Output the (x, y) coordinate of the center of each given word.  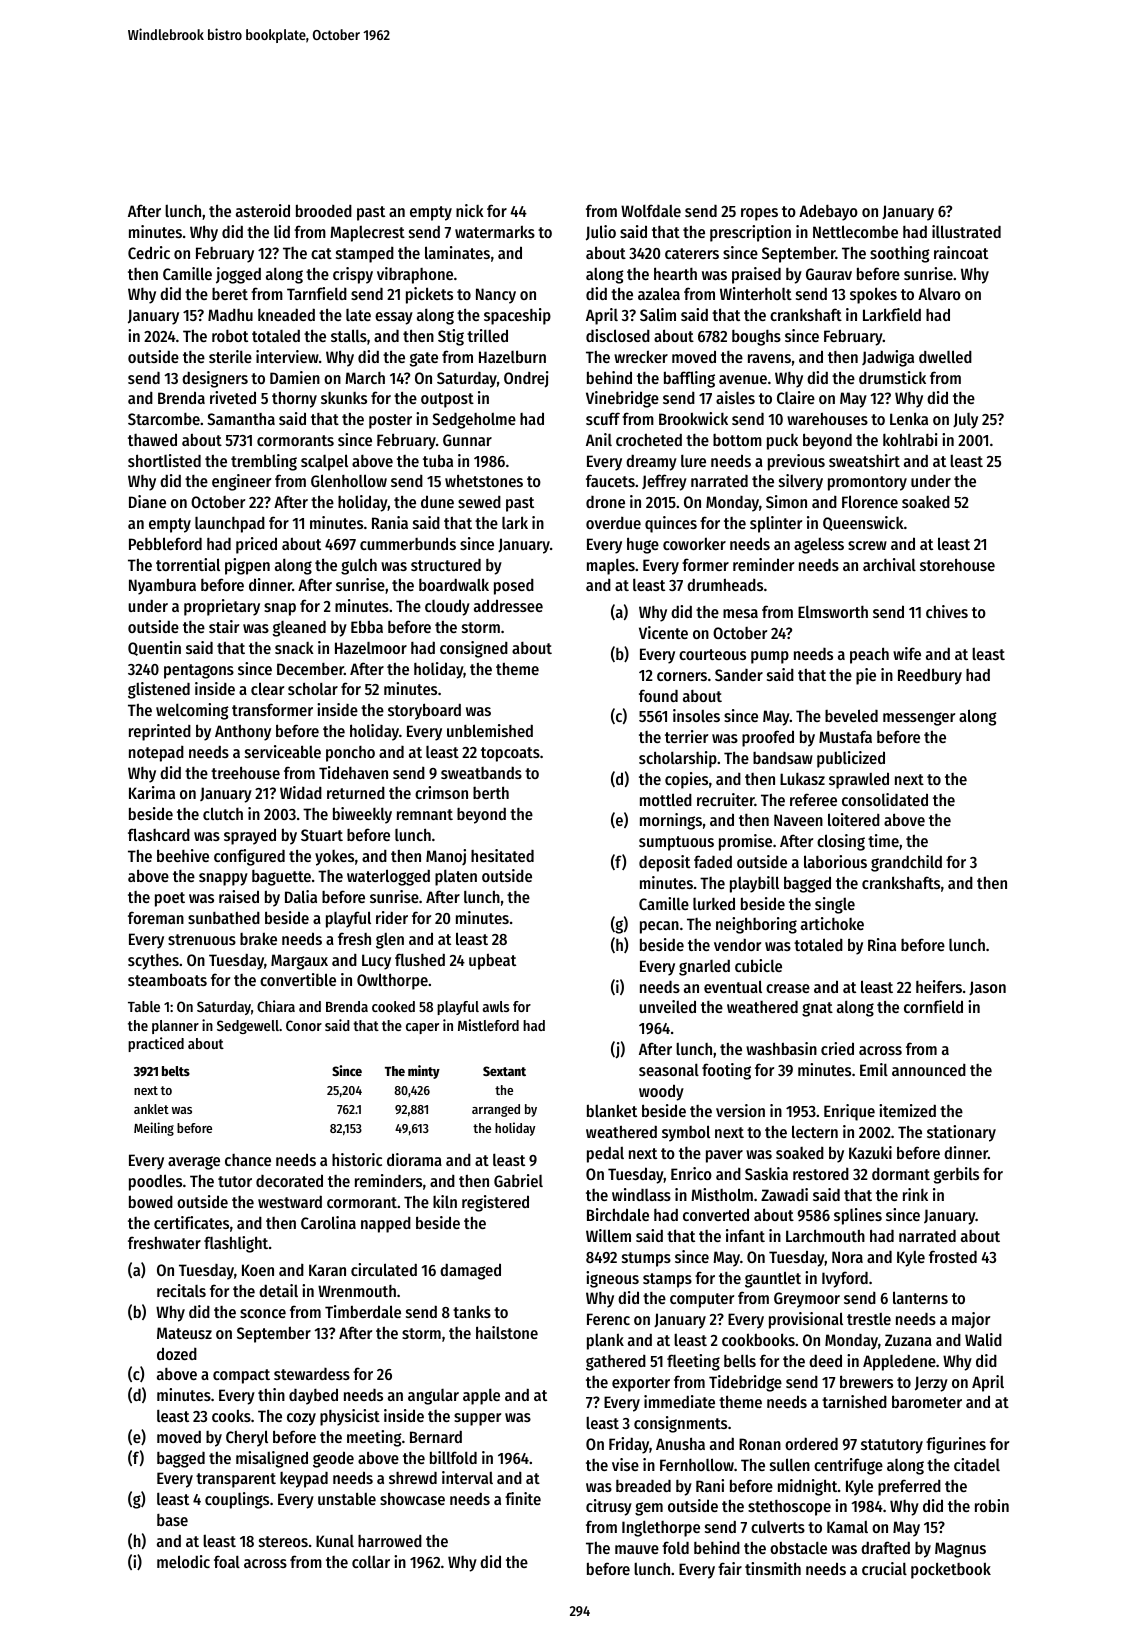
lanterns (920, 1297)
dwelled (945, 356)
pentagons (199, 671)
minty (424, 1072)
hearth (675, 273)
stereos (283, 1541)
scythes (153, 962)
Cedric (149, 252)
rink (915, 1194)
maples (611, 566)
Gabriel (518, 1180)
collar (371, 1561)
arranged (496, 1110)
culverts (778, 1527)
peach (869, 655)
